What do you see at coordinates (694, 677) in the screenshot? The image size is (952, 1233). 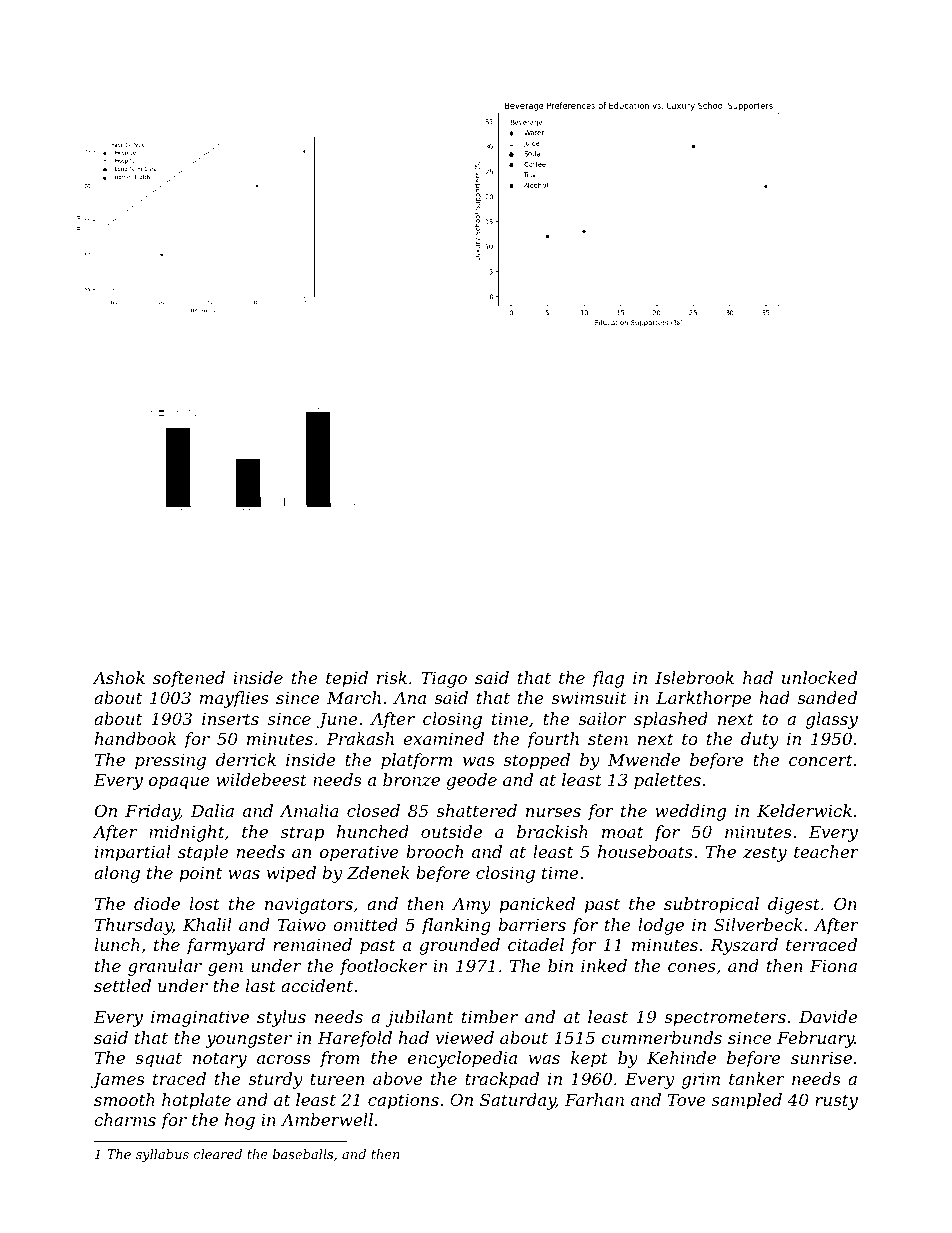 I see `Islebrook` at bounding box center [694, 677].
